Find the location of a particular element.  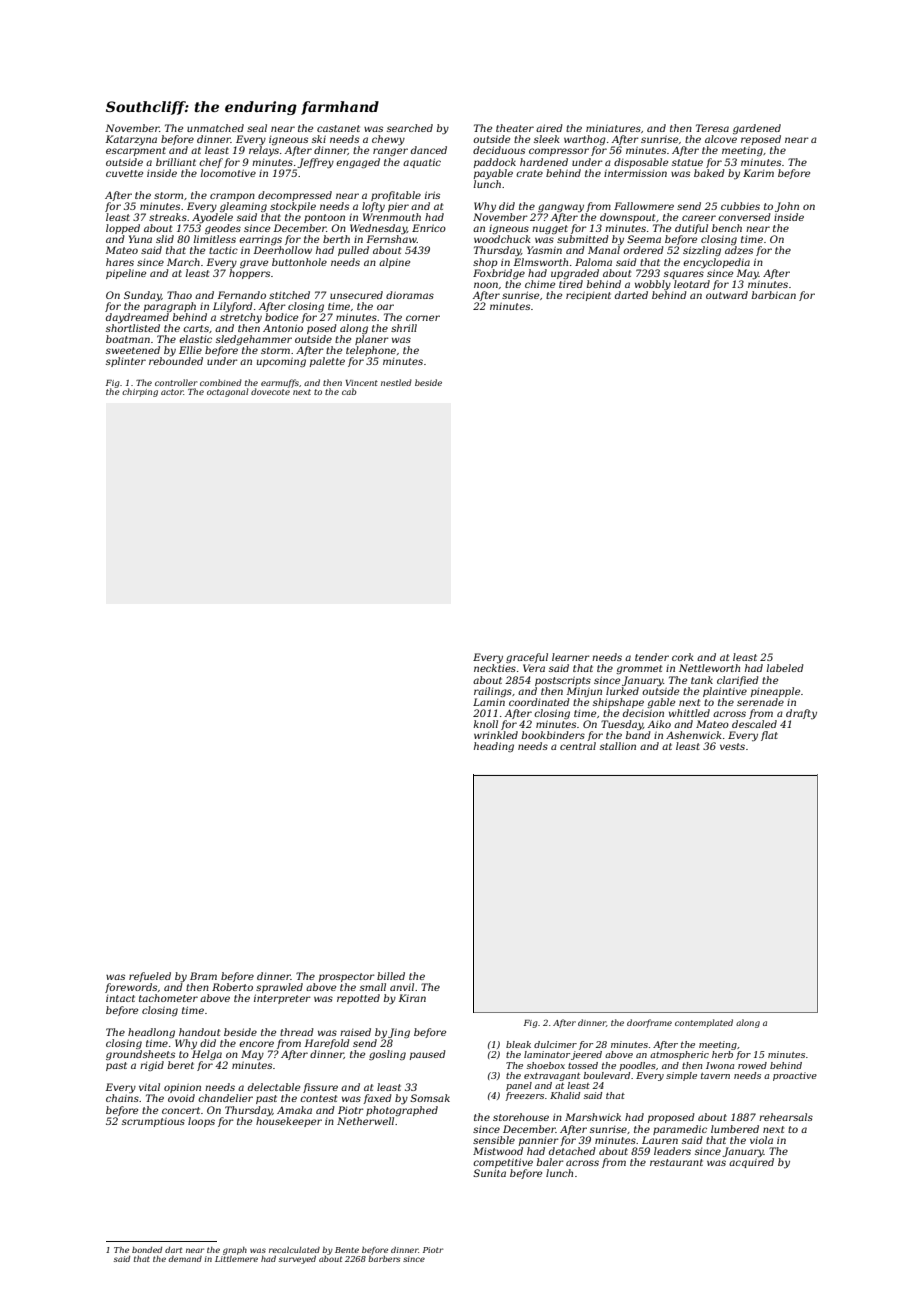

dulcimer is located at coordinates (555, 1044).
